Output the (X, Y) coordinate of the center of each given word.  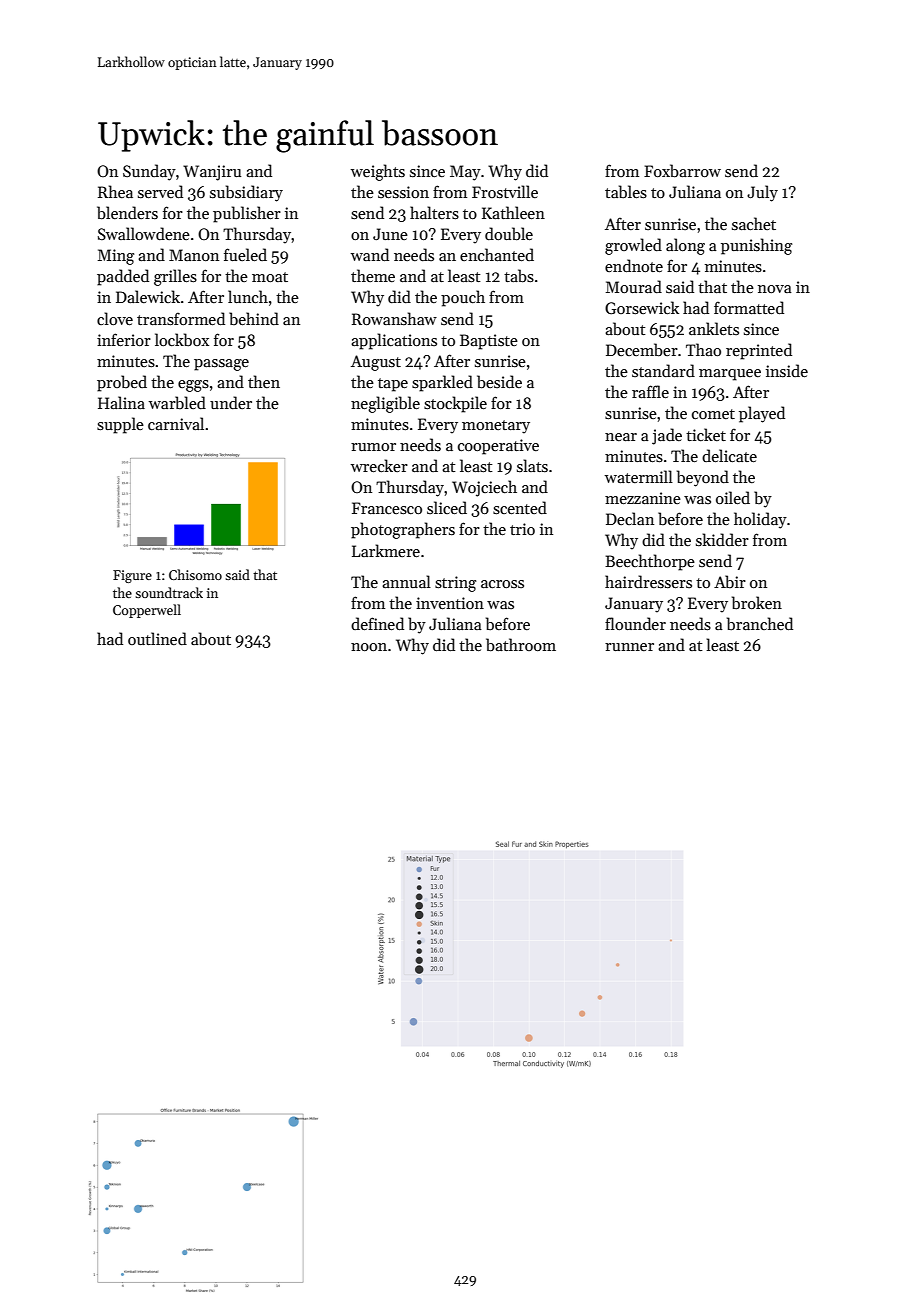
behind (254, 318)
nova (775, 289)
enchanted (497, 254)
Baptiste (489, 342)
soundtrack (169, 592)
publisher (247, 214)
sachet (754, 223)
